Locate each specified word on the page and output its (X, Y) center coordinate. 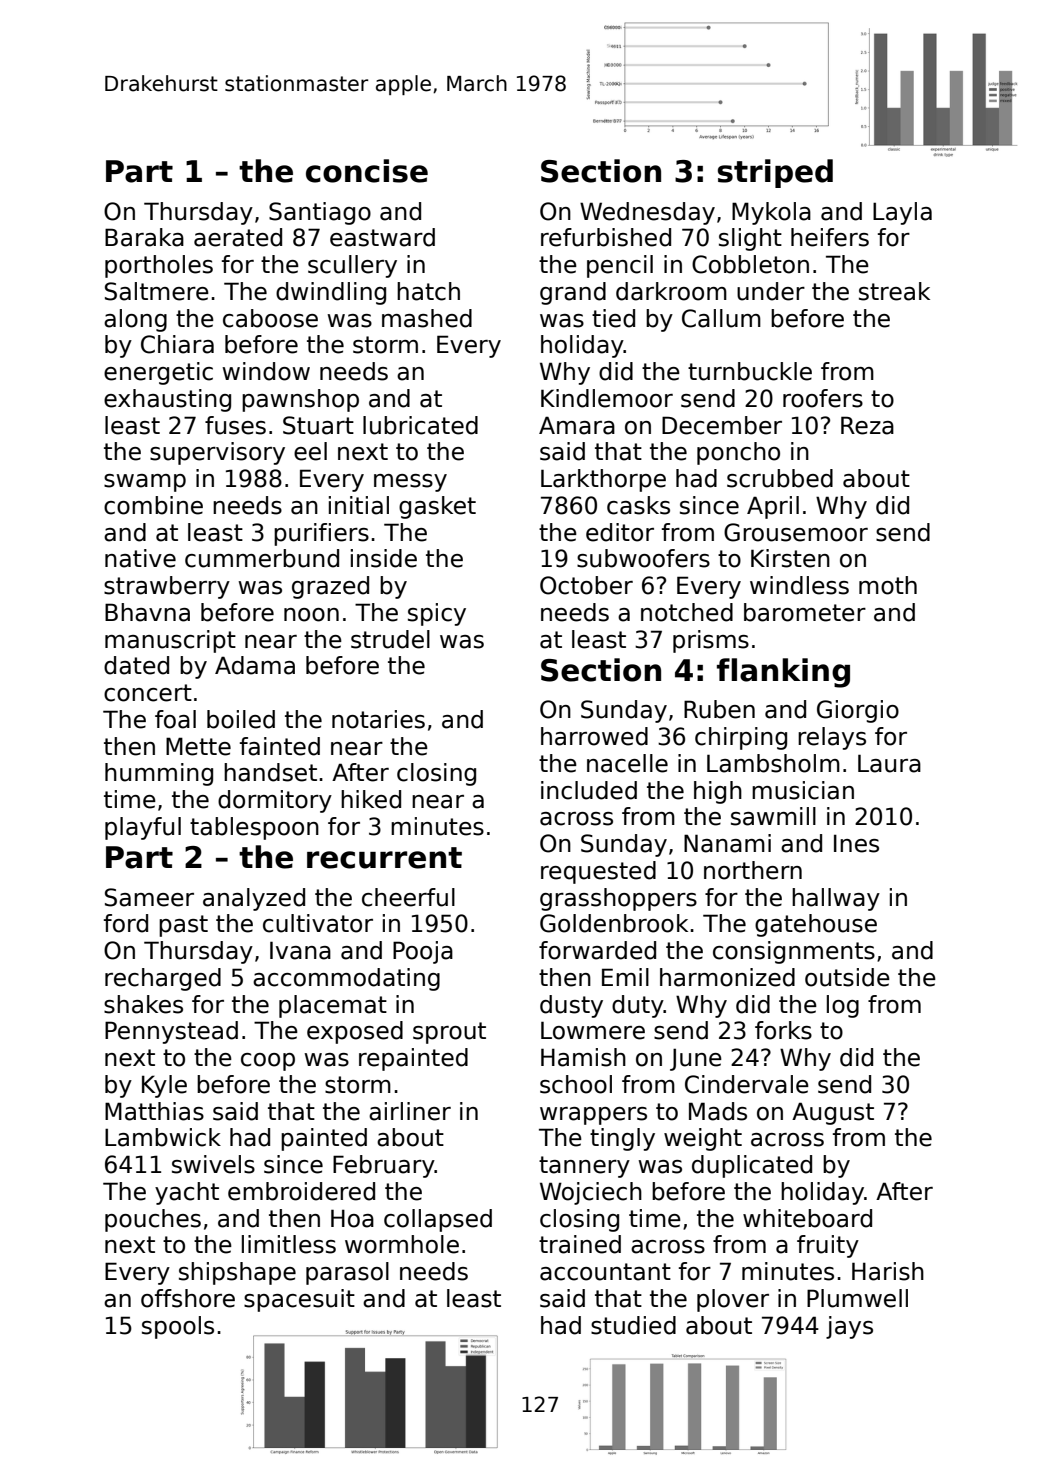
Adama (255, 665)
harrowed (594, 736)
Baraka (144, 237)
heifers (830, 237)
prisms (711, 641)
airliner (410, 1111)
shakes (143, 1004)
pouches (153, 1220)
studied (633, 1325)
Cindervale (747, 1084)
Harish (888, 1271)
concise (367, 171)
